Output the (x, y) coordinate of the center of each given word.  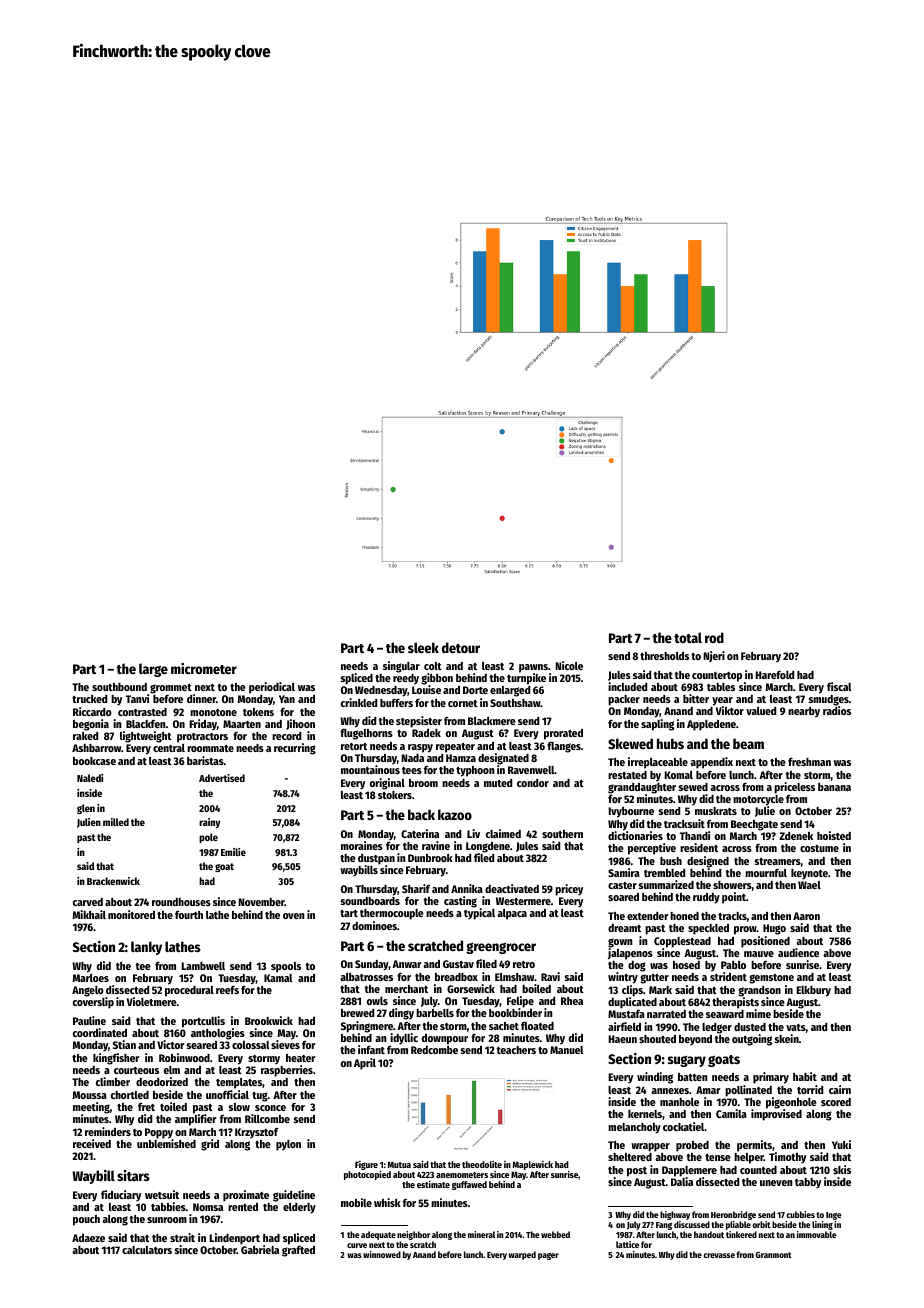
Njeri (714, 656)
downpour (445, 1039)
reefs (227, 990)
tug (260, 1097)
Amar (708, 1090)
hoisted (834, 835)
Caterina (420, 833)
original (387, 784)
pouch (86, 1220)
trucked (89, 699)
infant (371, 1049)
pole (208, 838)
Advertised (222, 778)
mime (758, 1013)
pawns (533, 668)
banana (834, 787)
